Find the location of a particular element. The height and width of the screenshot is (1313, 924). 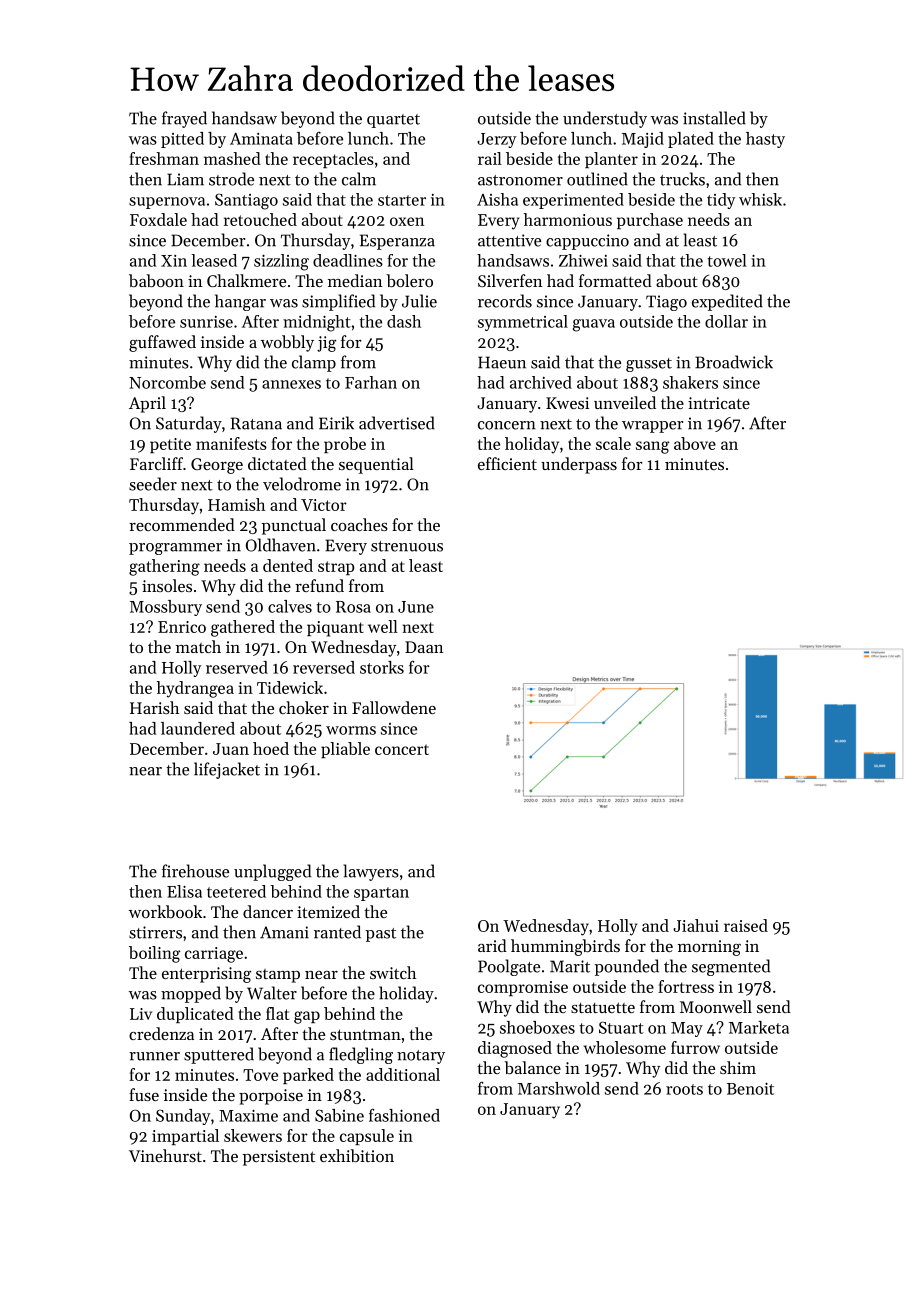

Harish is located at coordinates (154, 707).
